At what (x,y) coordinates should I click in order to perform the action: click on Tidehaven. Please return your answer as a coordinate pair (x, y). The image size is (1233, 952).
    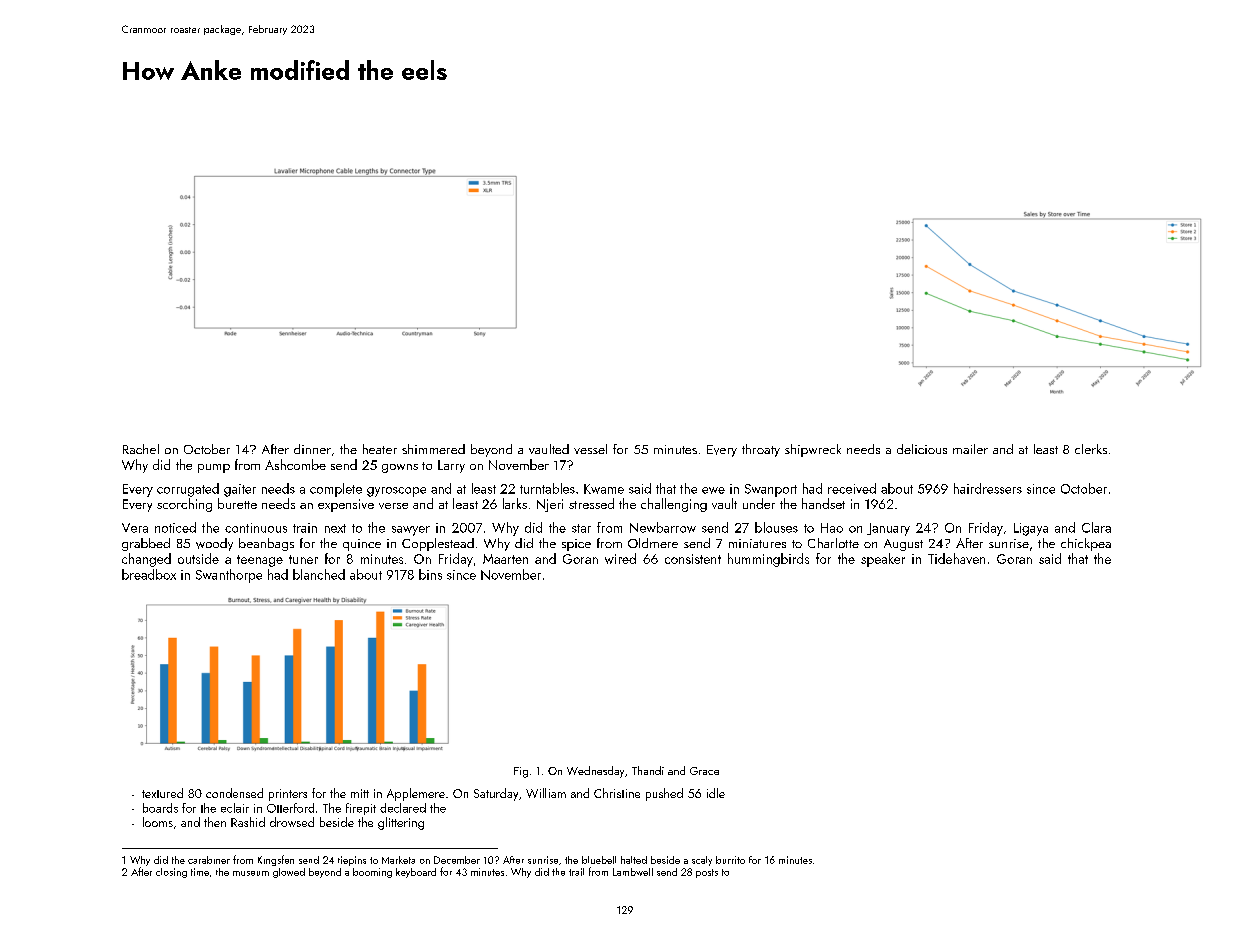
    Looking at the image, I should click on (956, 558).
